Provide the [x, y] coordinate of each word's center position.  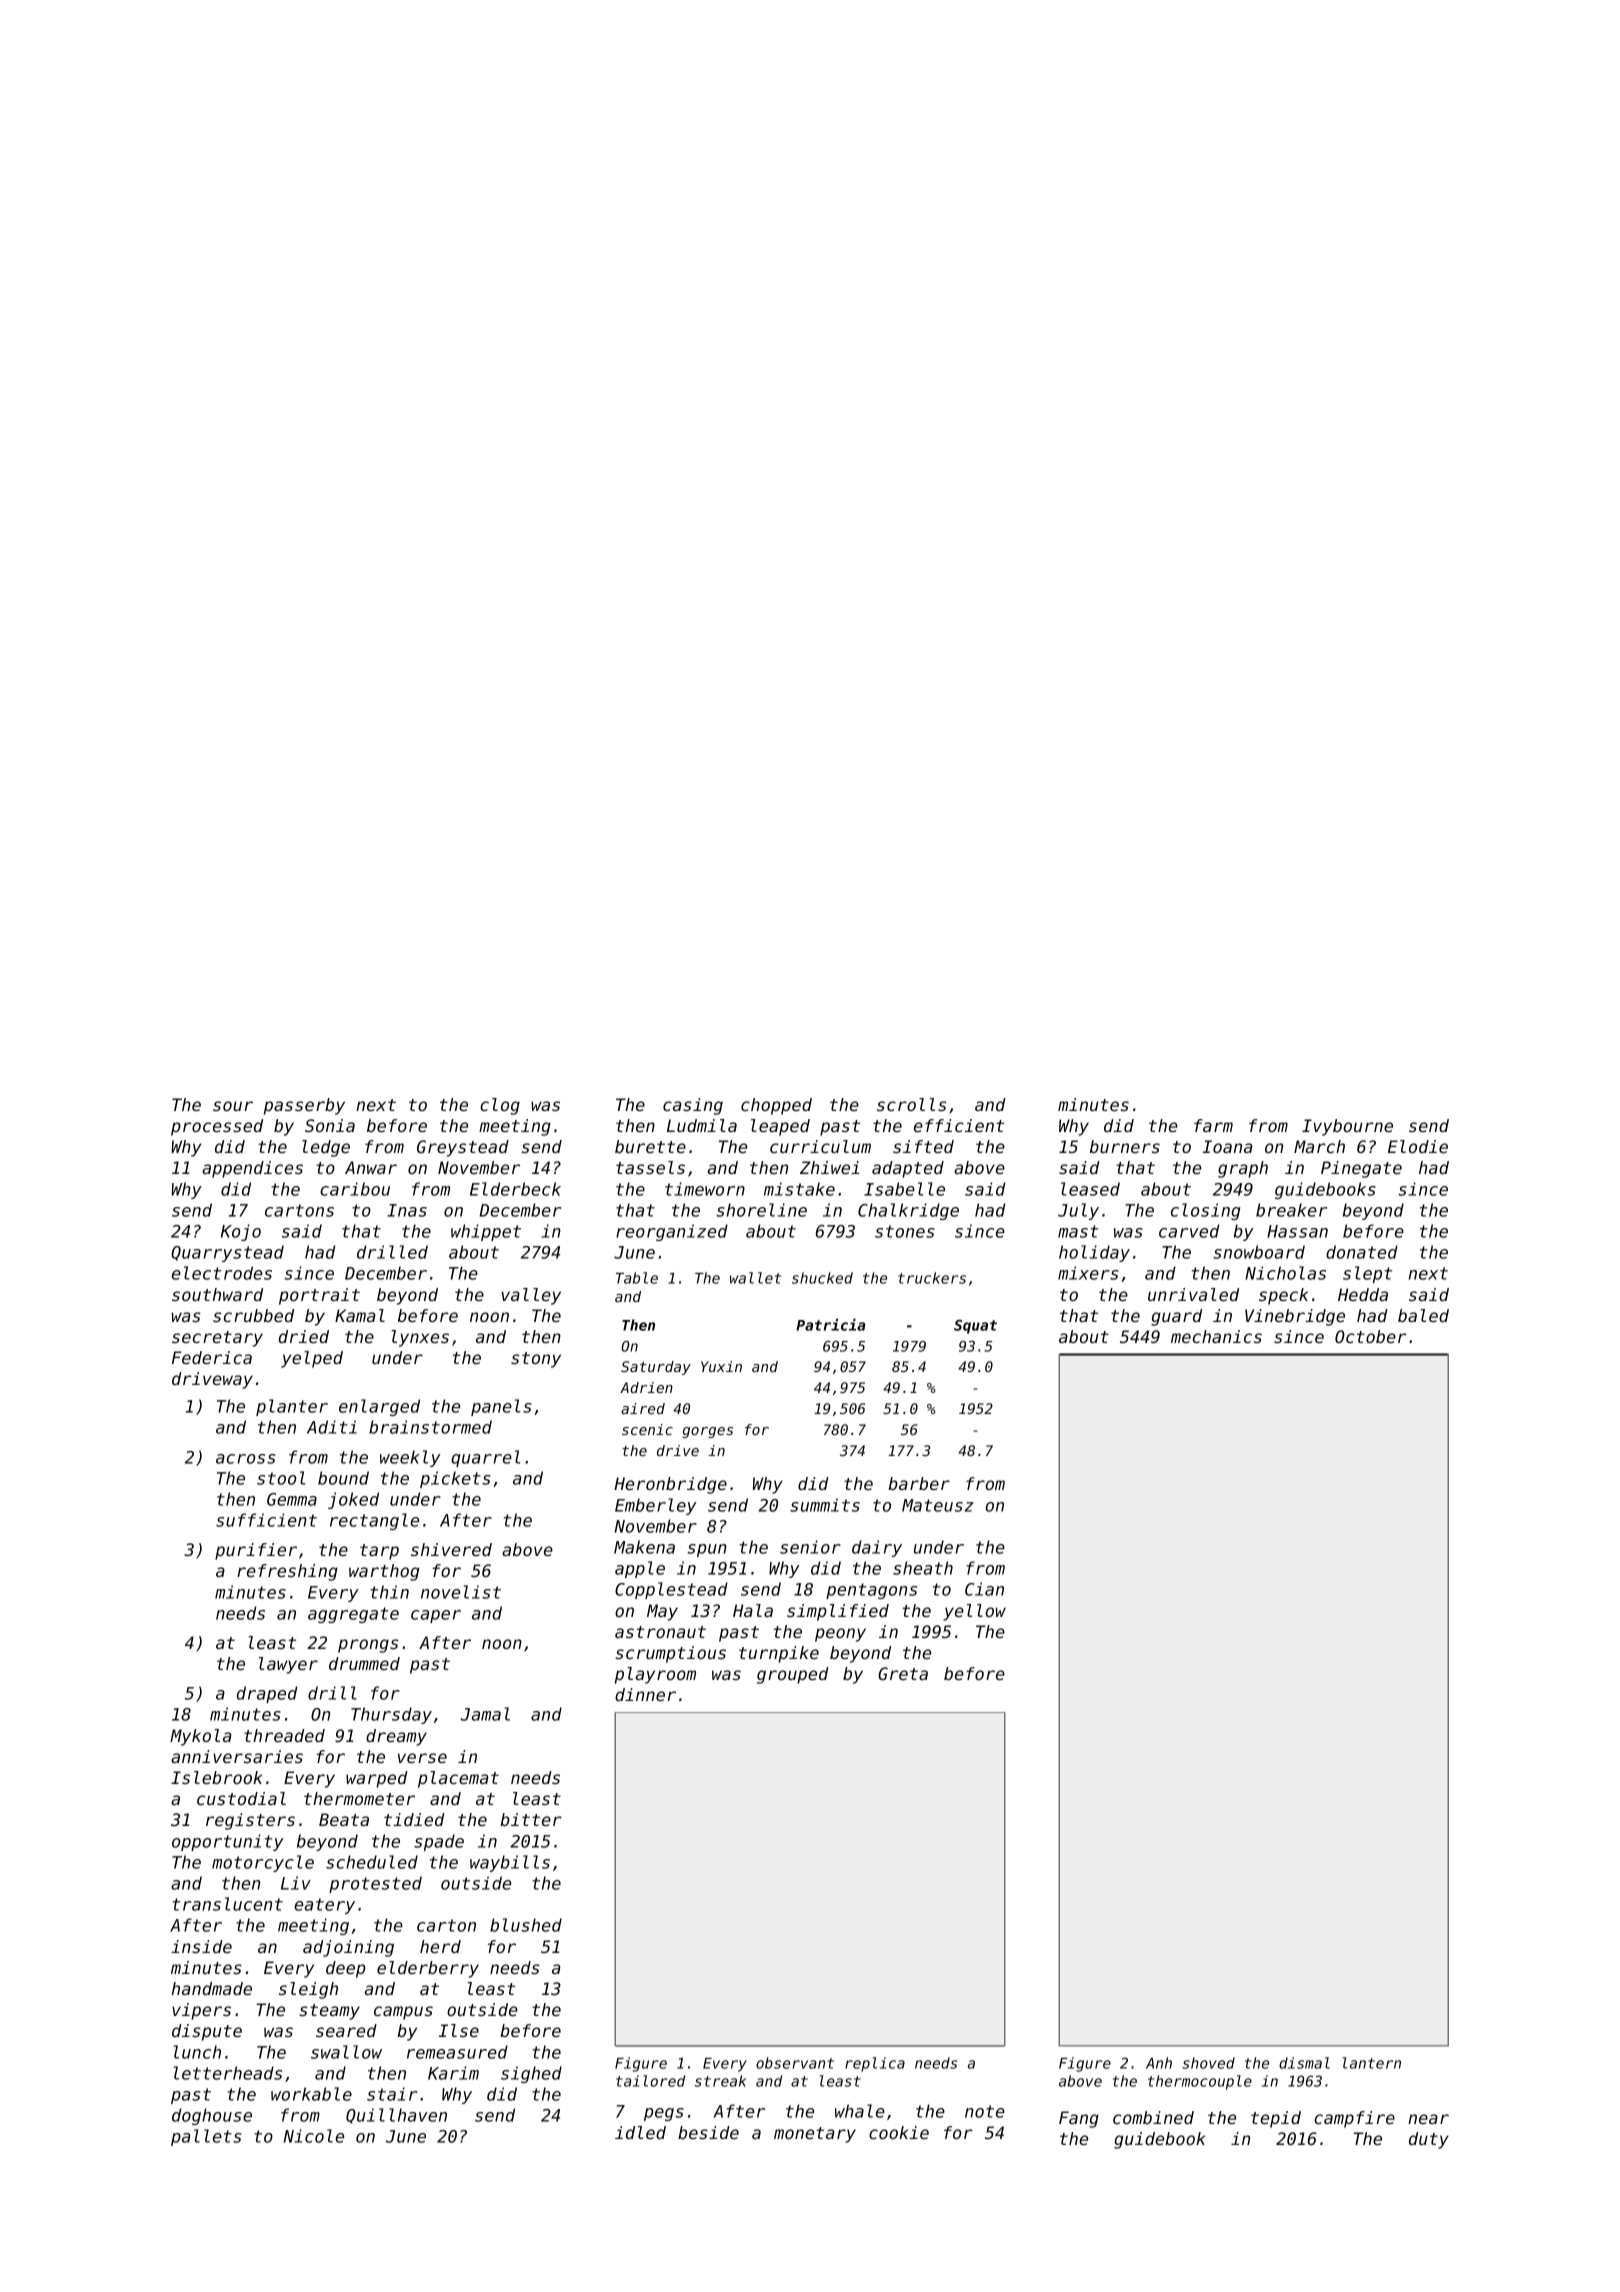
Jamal [485, 1714]
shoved [1208, 2063]
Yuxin [721, 1366]
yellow [974, 1612]
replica [875, 2064]
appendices [252, 1169]
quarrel [485, 1458]
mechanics [1216, 1336]
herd [440, 1946]
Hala [753, 1610]
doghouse [212, 2116]
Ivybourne [1347, 1127]
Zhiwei [829, 1167]
